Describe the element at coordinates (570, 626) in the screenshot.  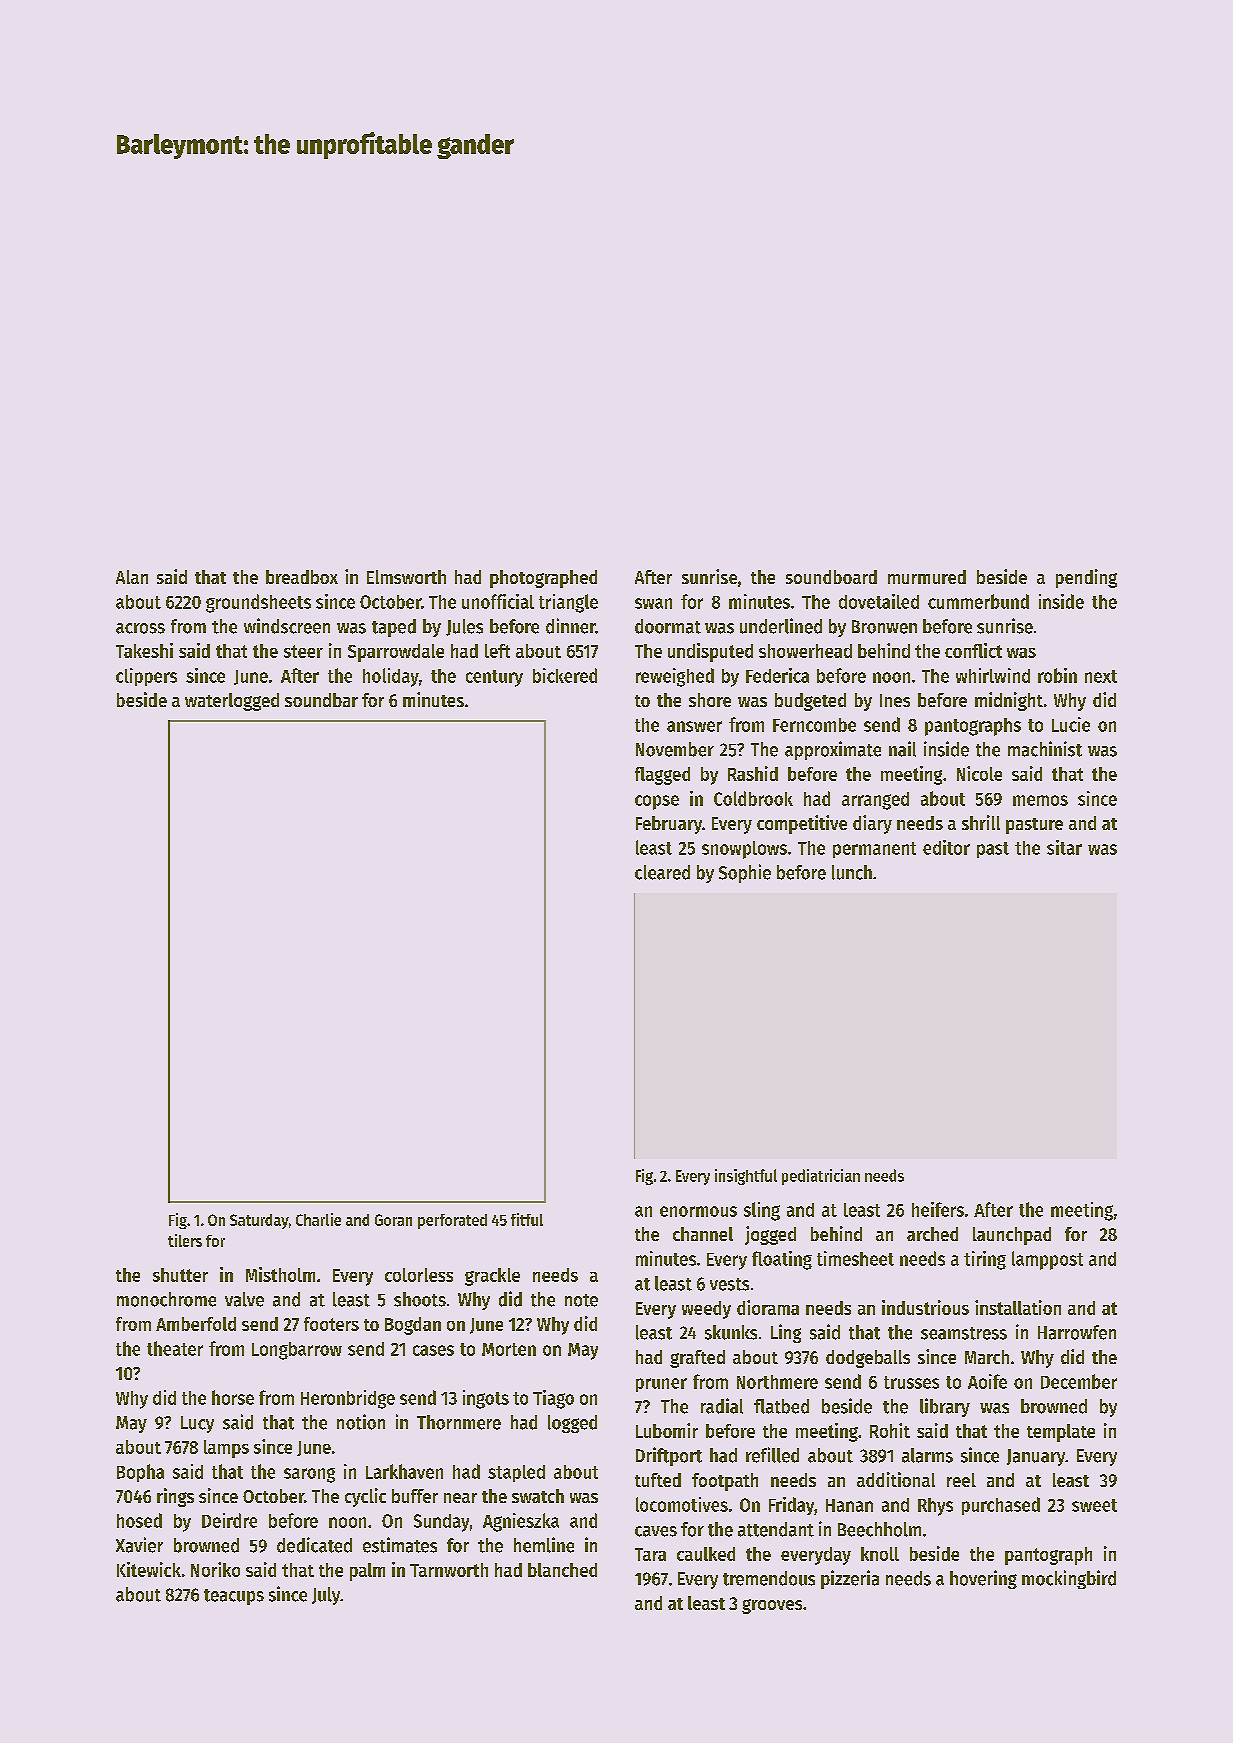
I see `dinner` at that location.
